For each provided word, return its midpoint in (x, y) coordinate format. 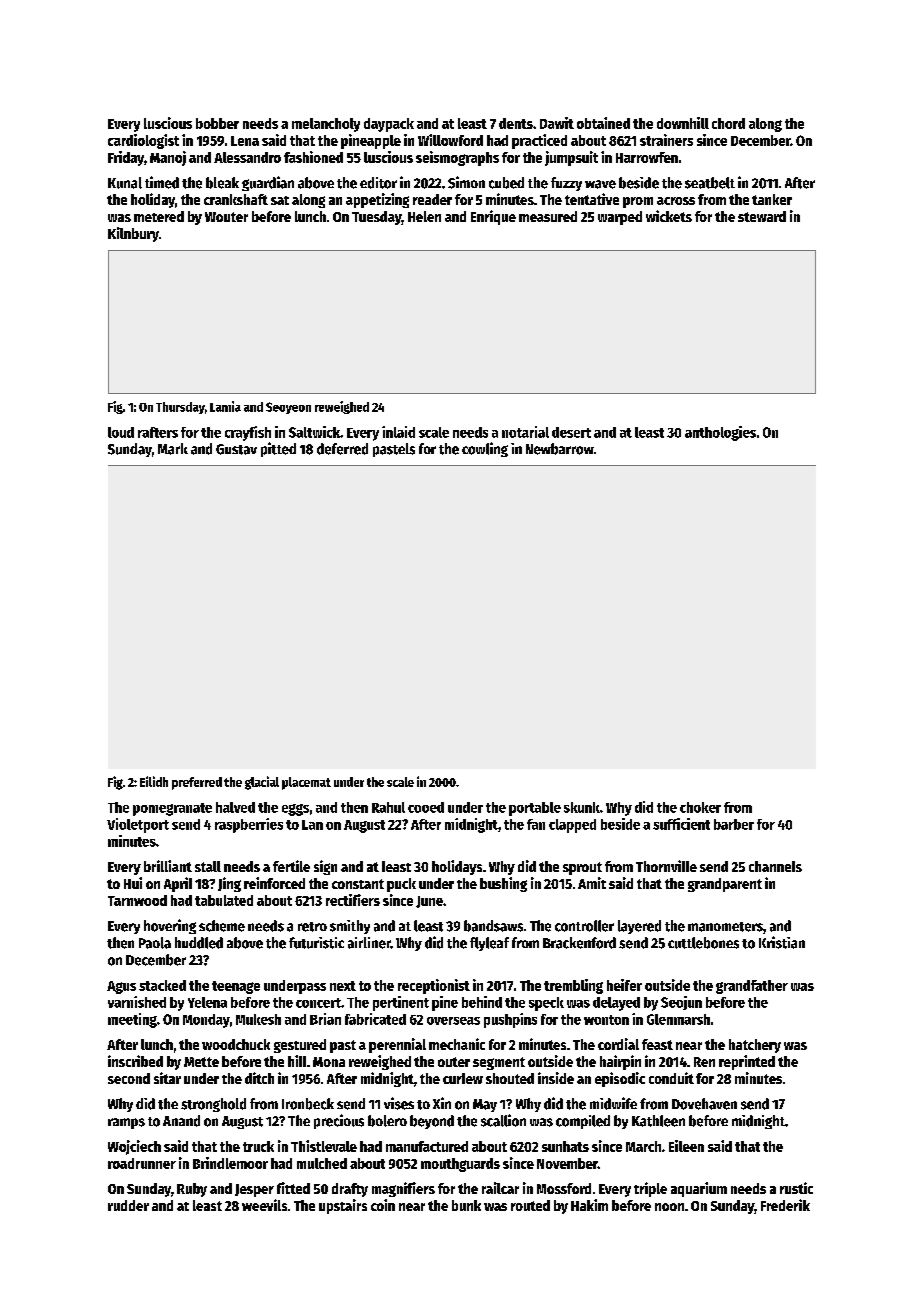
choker (700, 807)
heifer (624, 985)
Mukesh (258, 1019)
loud (121, 432)
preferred (197, 783)
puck (401, 885)
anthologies (720, 433)
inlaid (398, 432)
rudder (128, 1205)
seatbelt (710, 183)
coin (383, 1205)
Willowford (450, 140)
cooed (426, 807)
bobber (217, 123)
